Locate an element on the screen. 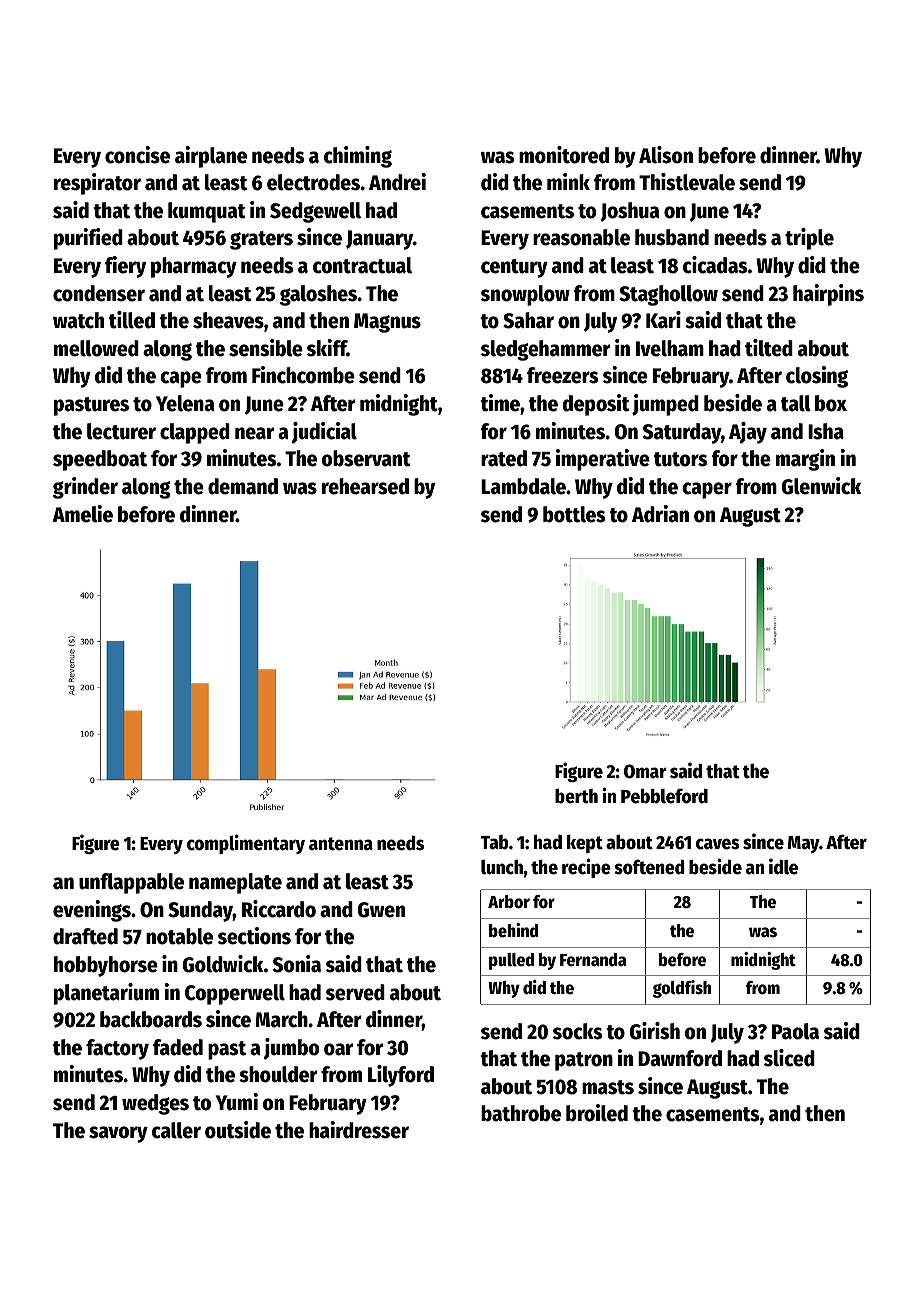 The height and width of the screenshot is (1311, 924). triple is located at coordinates (809, 239).
